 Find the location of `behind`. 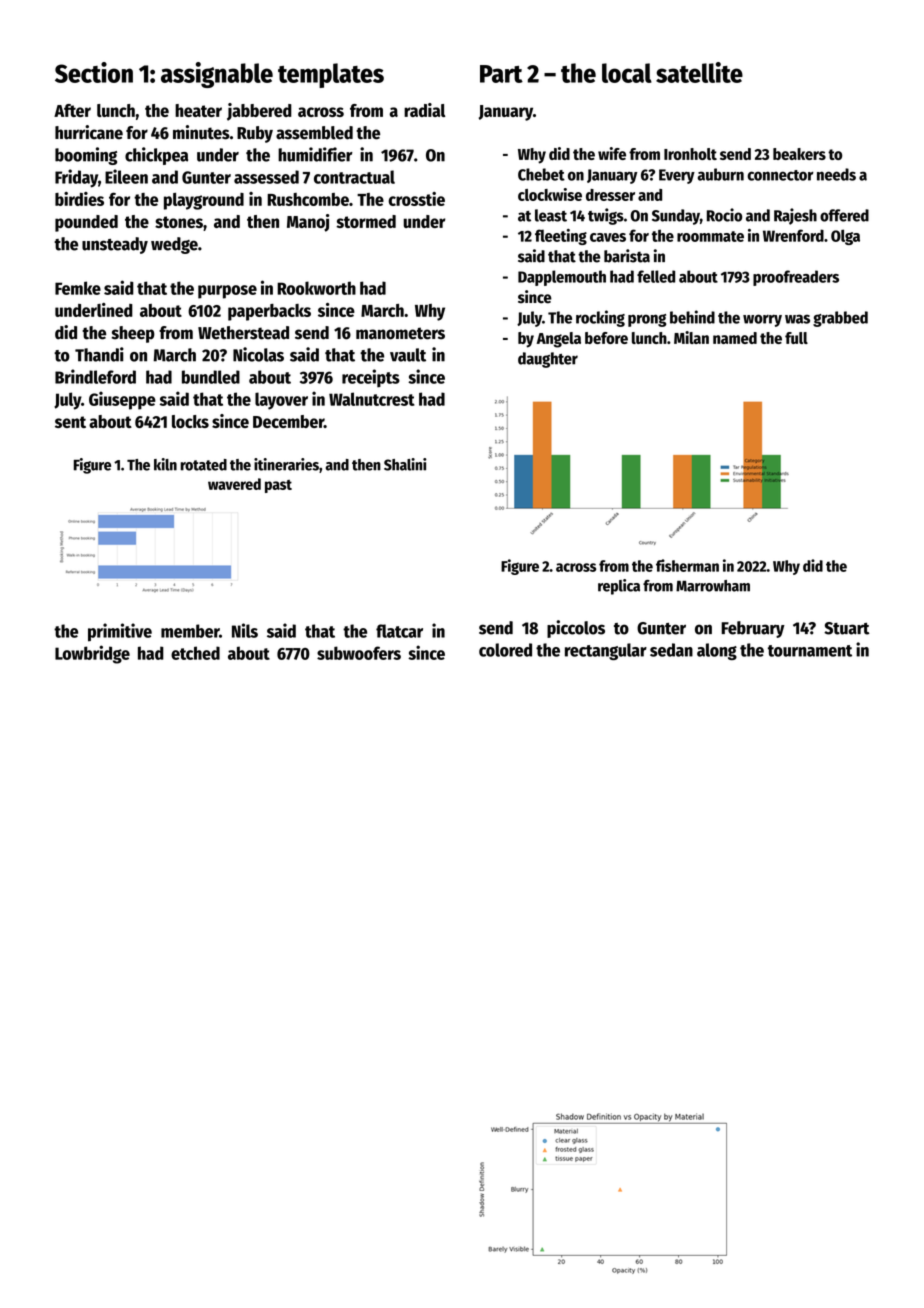

behind is located at coordinates (692, 317).
